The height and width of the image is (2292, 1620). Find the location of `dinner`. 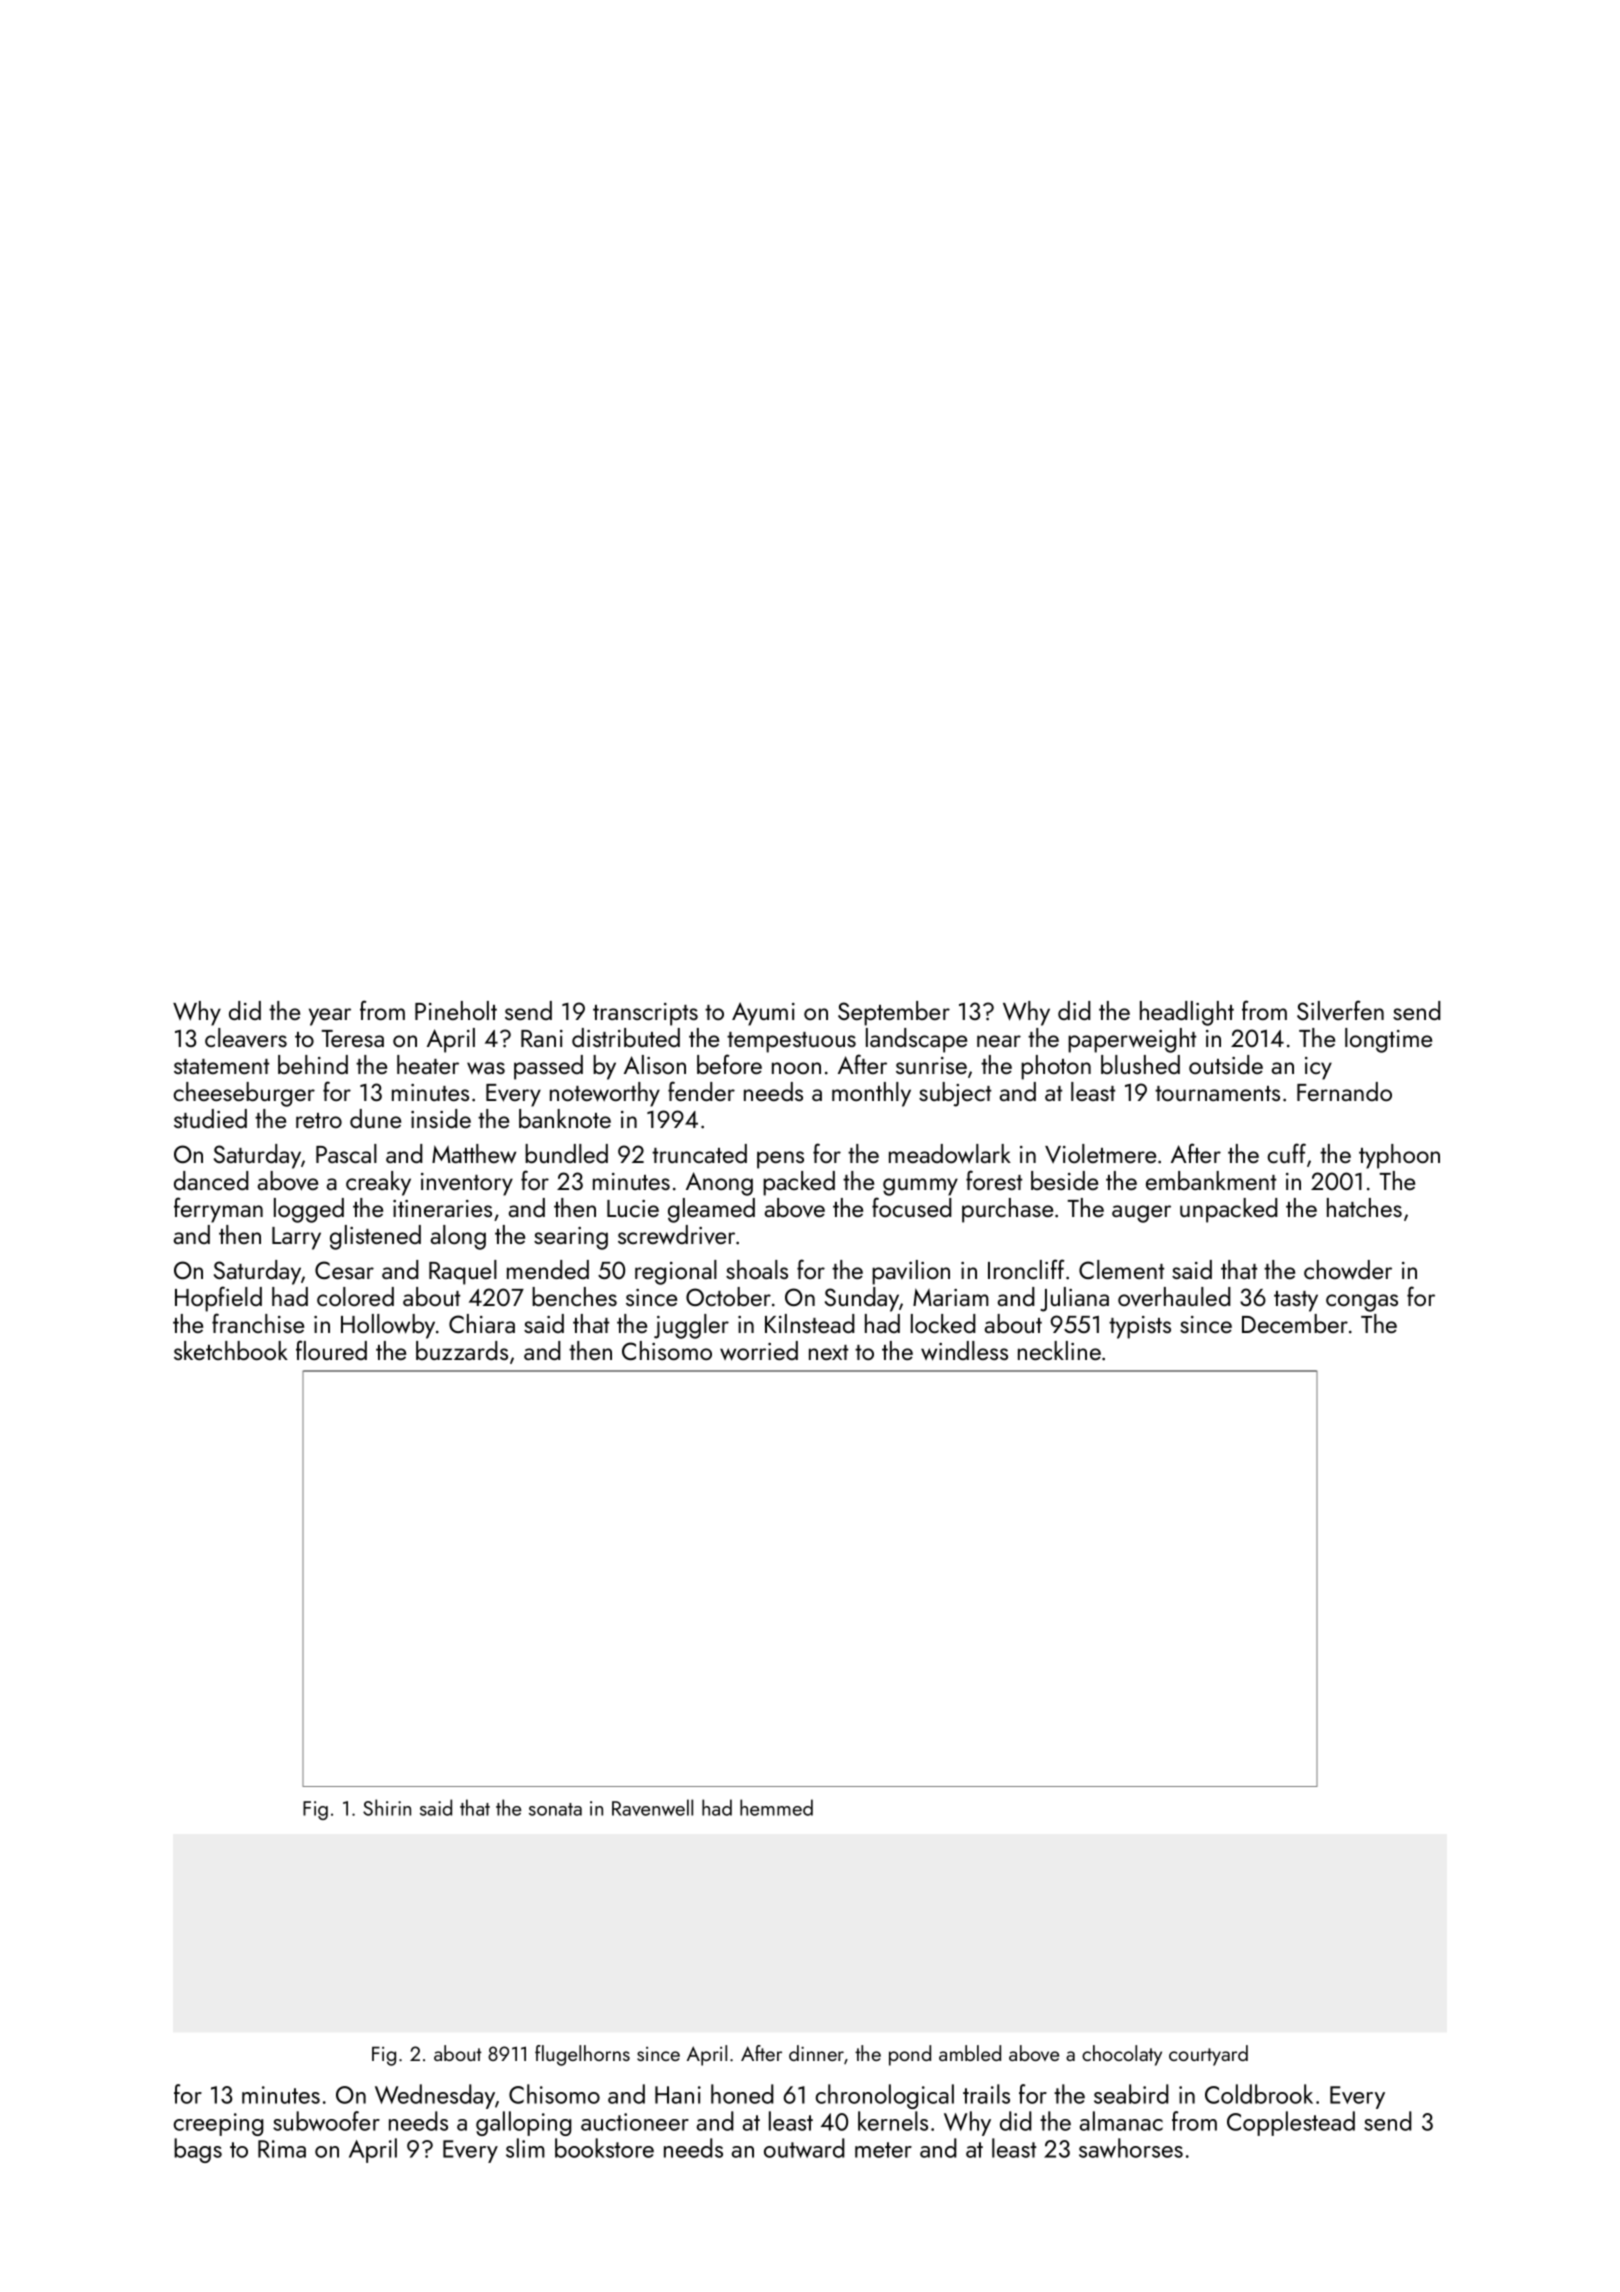

dinner is located at coordinates (816, 2053).
